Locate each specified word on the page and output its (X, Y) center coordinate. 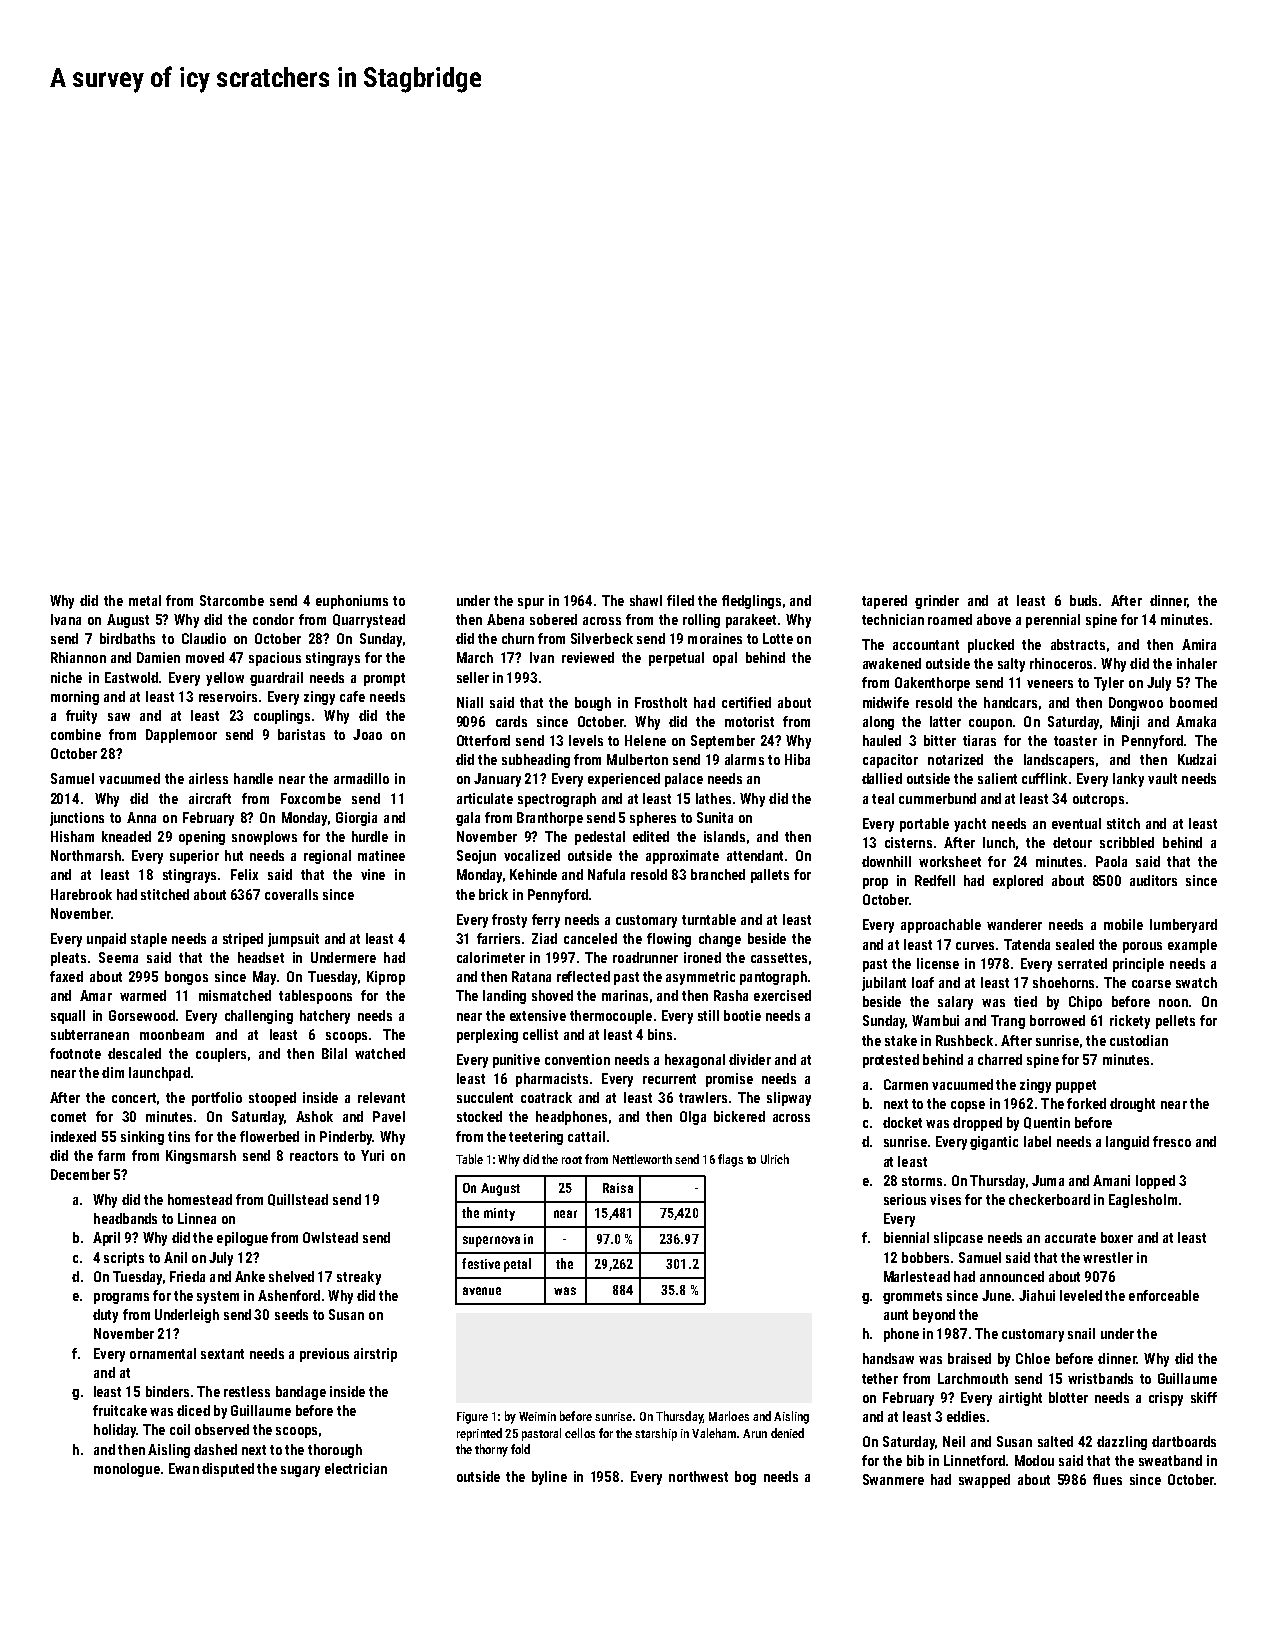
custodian (1139, 1040)
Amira (1199, 644)
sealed (1075, 944)
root (572, 1160)
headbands (125, 1218)
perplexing (487, 1036)
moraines (715, 638)
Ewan (184, 1468)
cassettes (779, 958)
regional (327, 857)
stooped (272, 1099)
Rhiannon (78, 657)
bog (745, 1478)
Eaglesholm (1143, 1201)
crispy (1166, 1399)
